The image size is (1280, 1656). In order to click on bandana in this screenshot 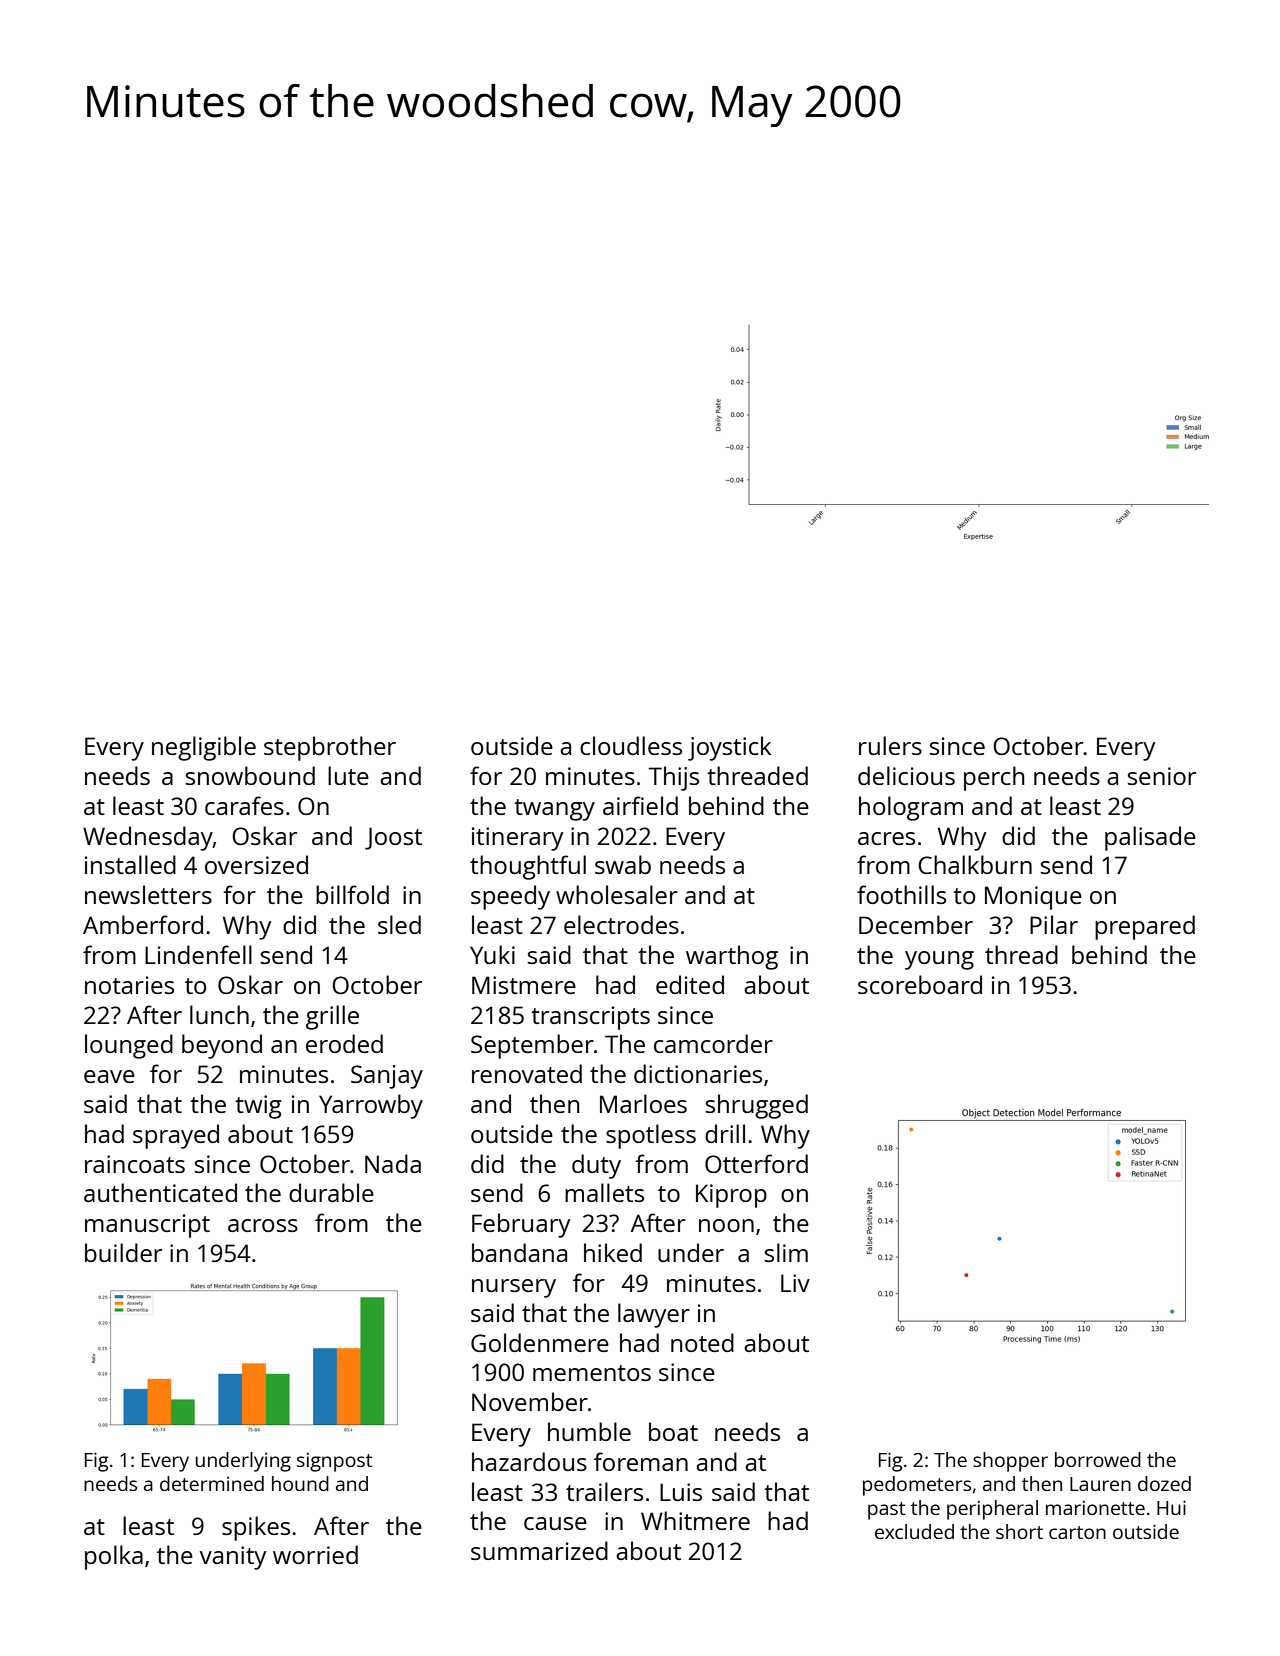, I will do `click(519, 1252)`.
